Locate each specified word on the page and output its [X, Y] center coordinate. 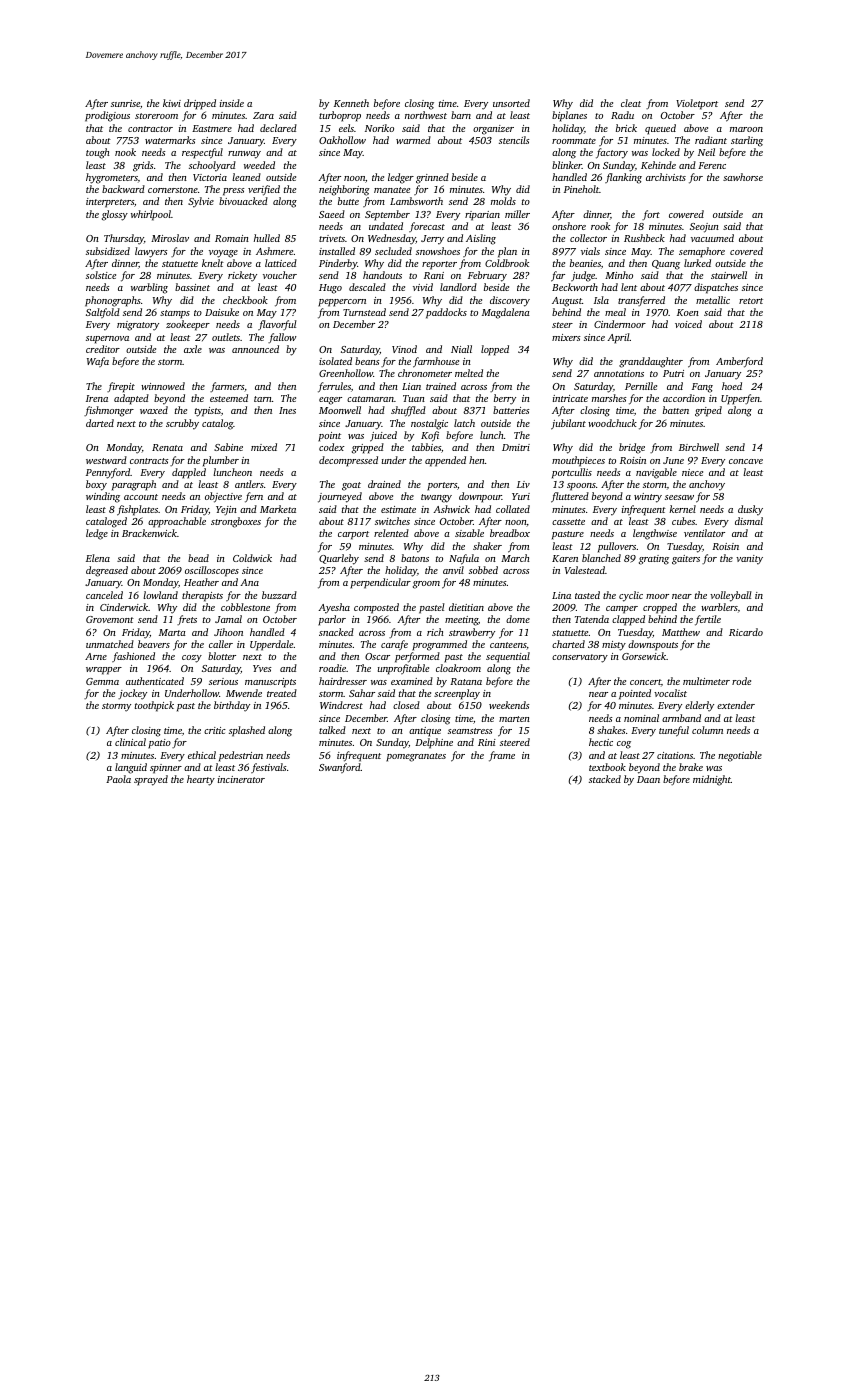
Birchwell [699, 447]
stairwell [729, 275]
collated [513, 509]
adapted [131, 399]
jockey [132, 694]
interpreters [110, 203]
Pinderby [338, 264]
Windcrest [341, 705]
